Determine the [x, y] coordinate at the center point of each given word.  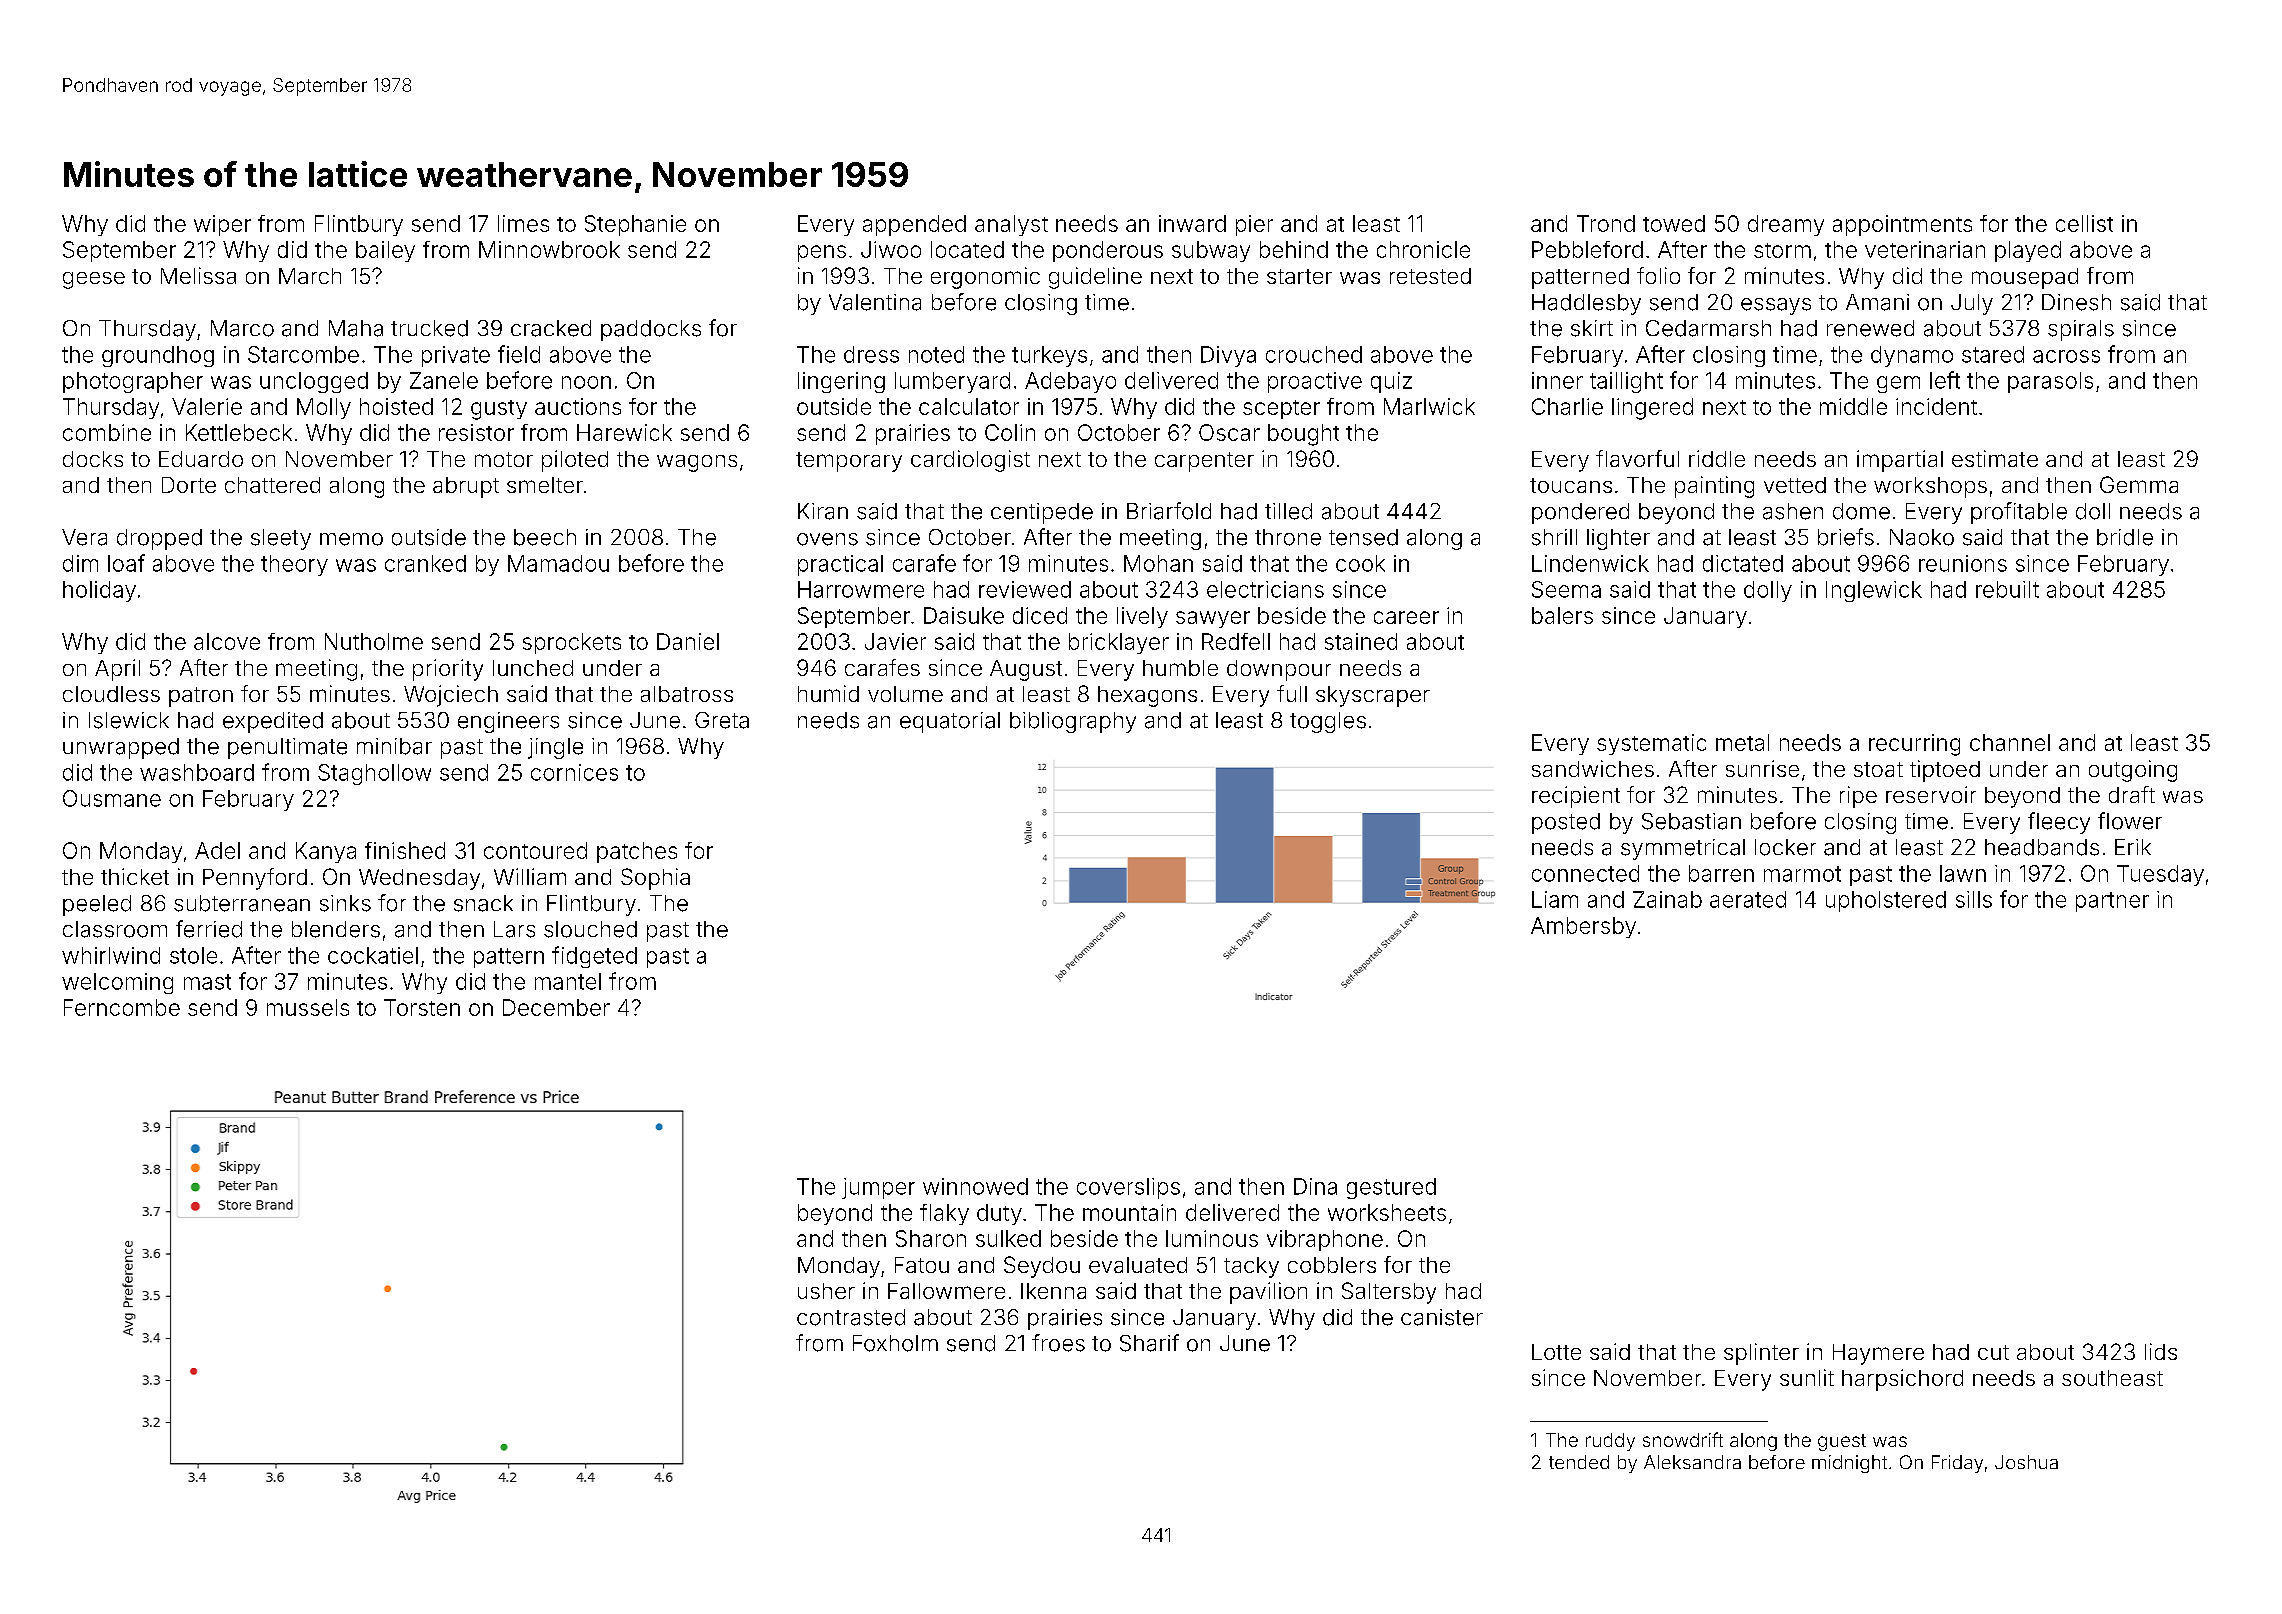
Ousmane [112, 798]
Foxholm [895, 1343]
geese [94, 280]
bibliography [1073, 722]
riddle [1717, 458]
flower [2130, 821]
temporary [849, 462]
